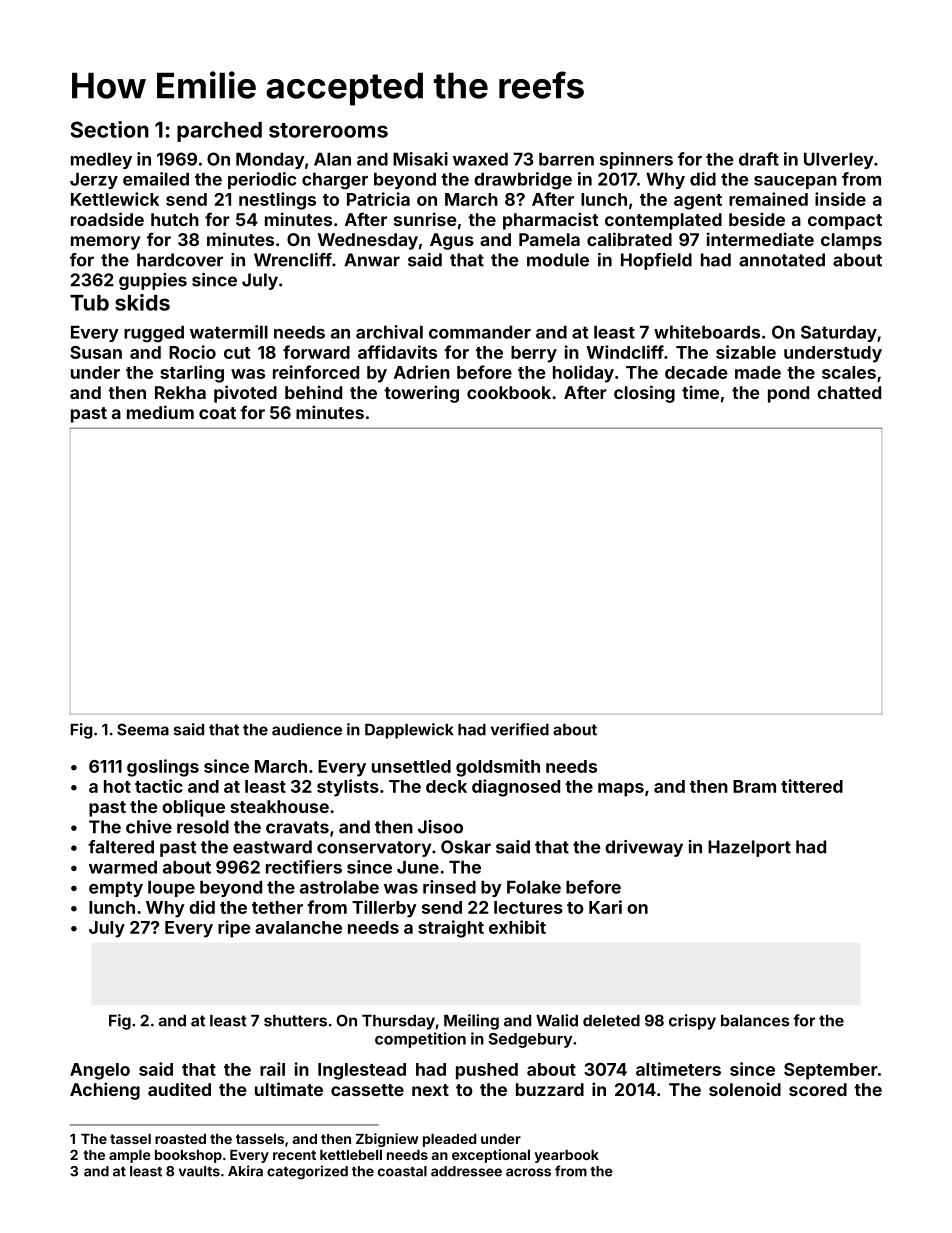 The width and height of the screenshot is (952, 1233). I want to click on draft, so click(759, 159).
